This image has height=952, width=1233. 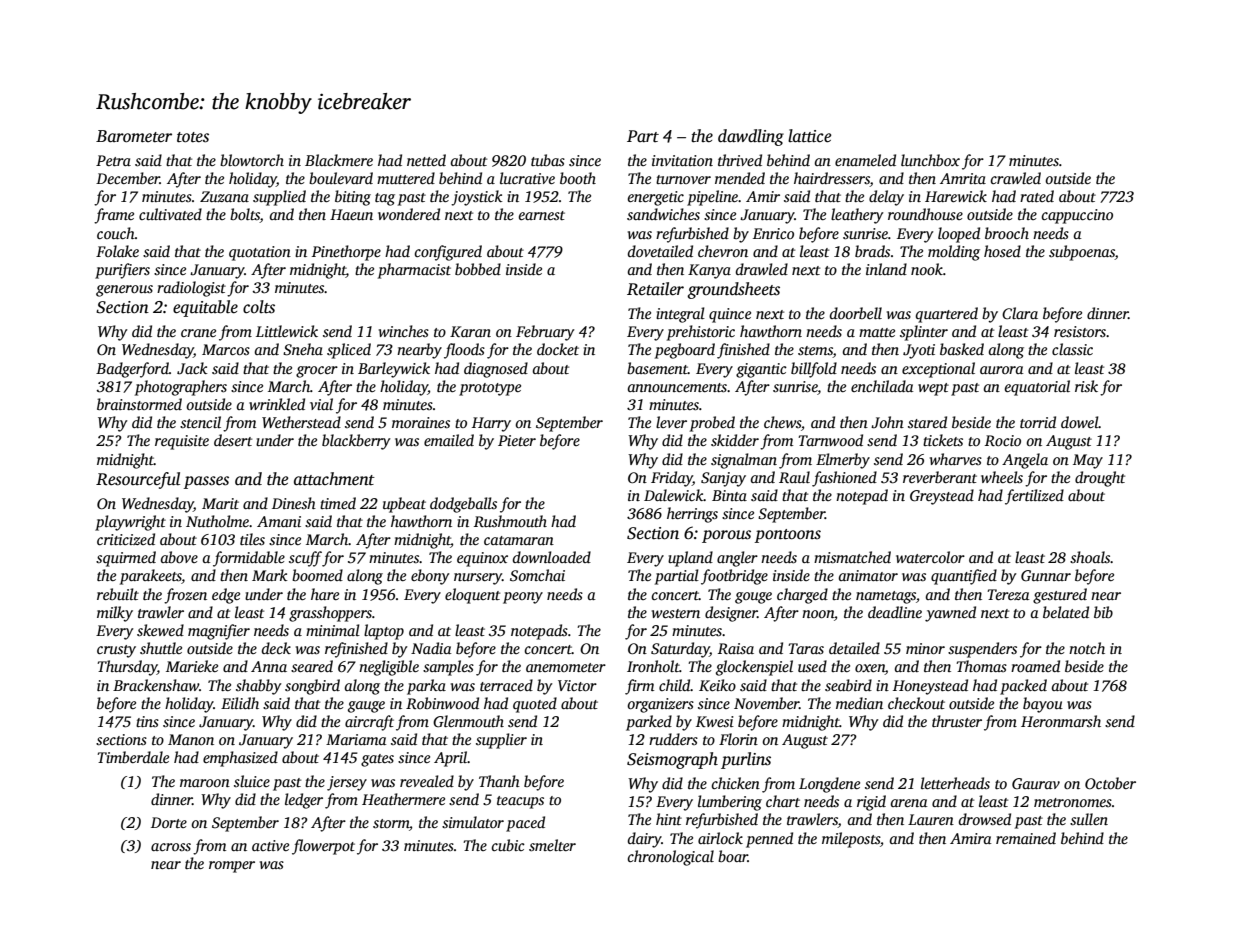 What do you see at coordinates (245, 215) in the image?
I see `bolts` at bounding box center [245, 215].
